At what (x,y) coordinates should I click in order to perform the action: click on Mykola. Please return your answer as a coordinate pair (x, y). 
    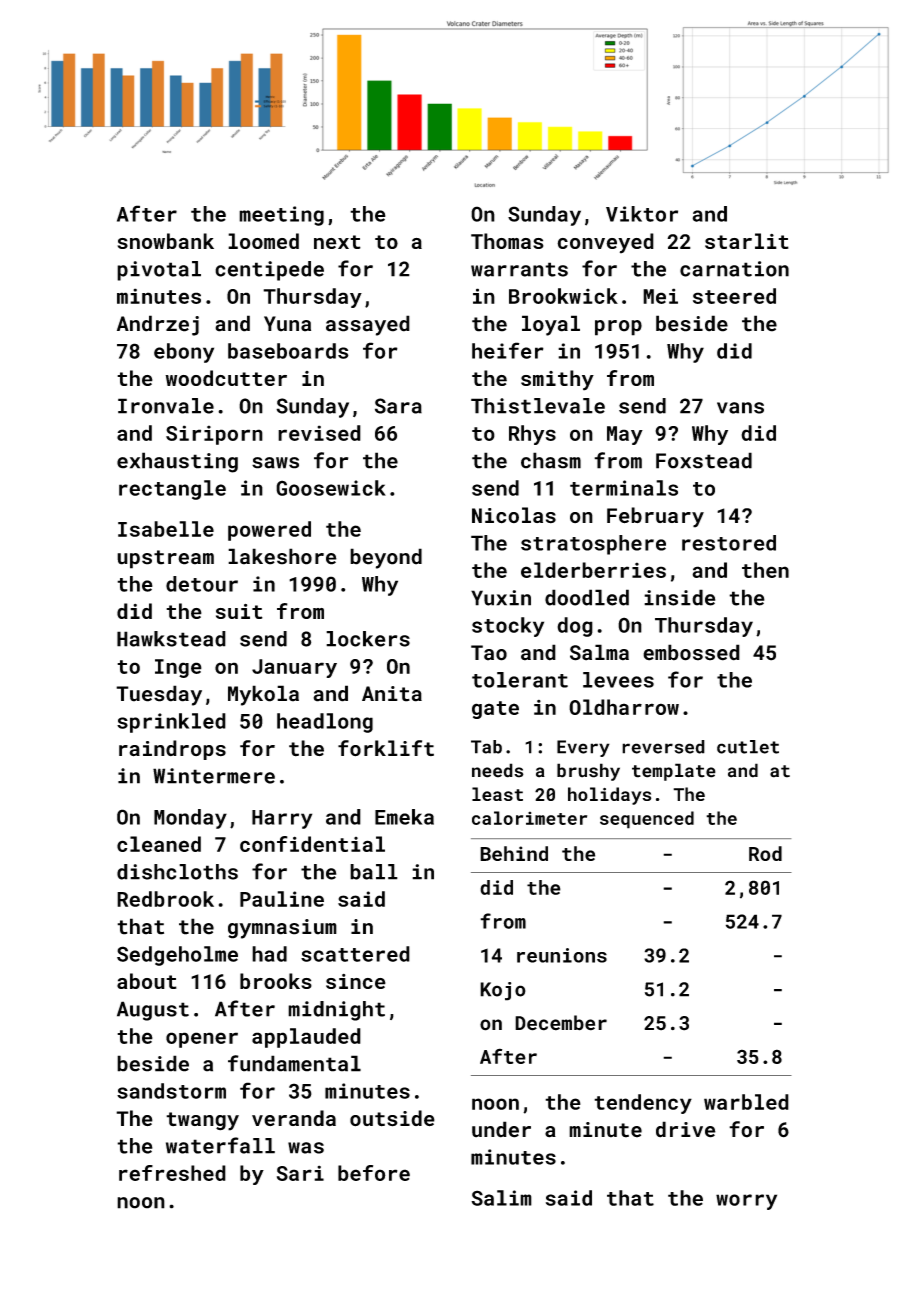
    Looking at the image, I should click on (263, 695).
